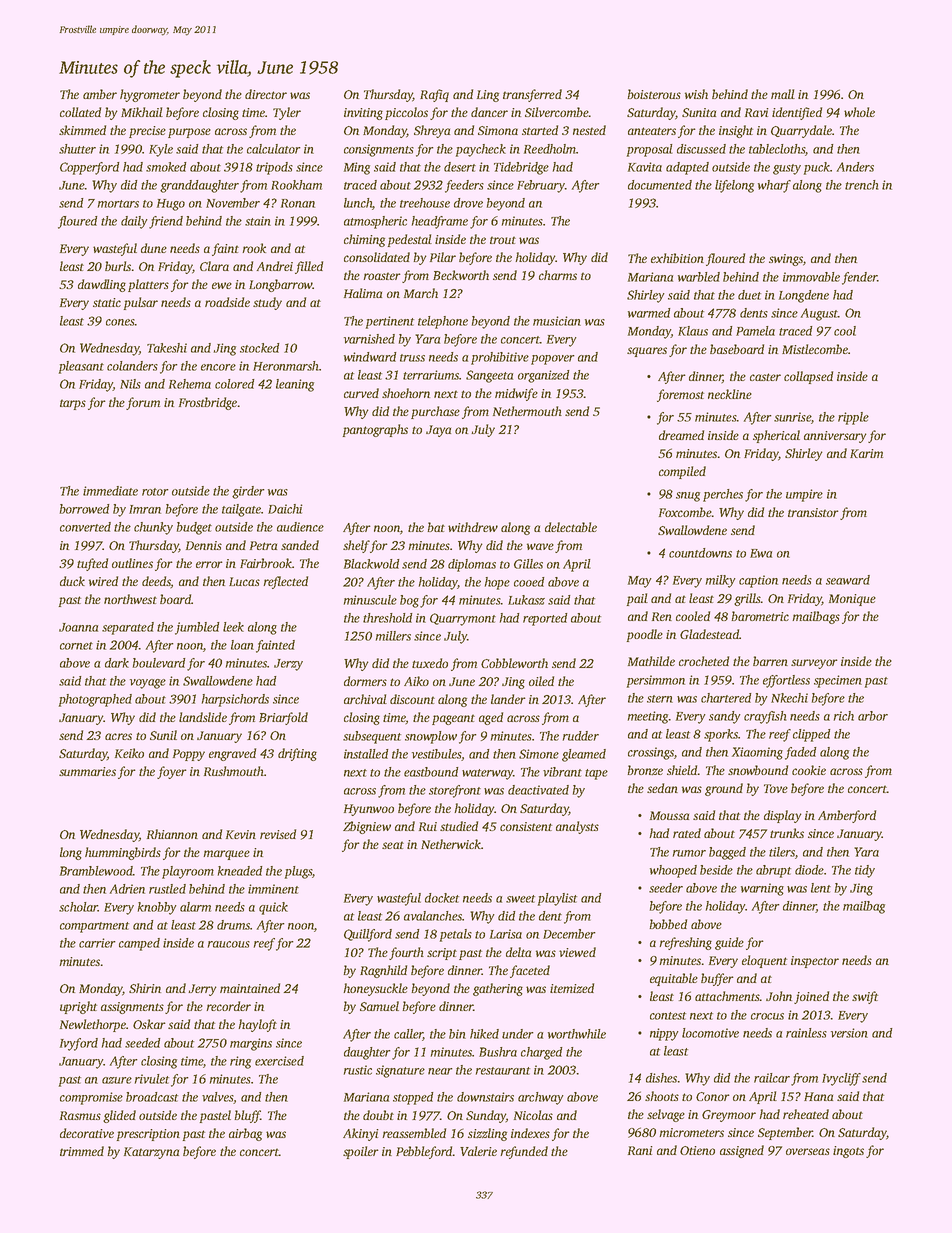 This document has width=952, height=1233. Describe the element at coordinates (194, 528) in the document. I see `budget` at that location.
